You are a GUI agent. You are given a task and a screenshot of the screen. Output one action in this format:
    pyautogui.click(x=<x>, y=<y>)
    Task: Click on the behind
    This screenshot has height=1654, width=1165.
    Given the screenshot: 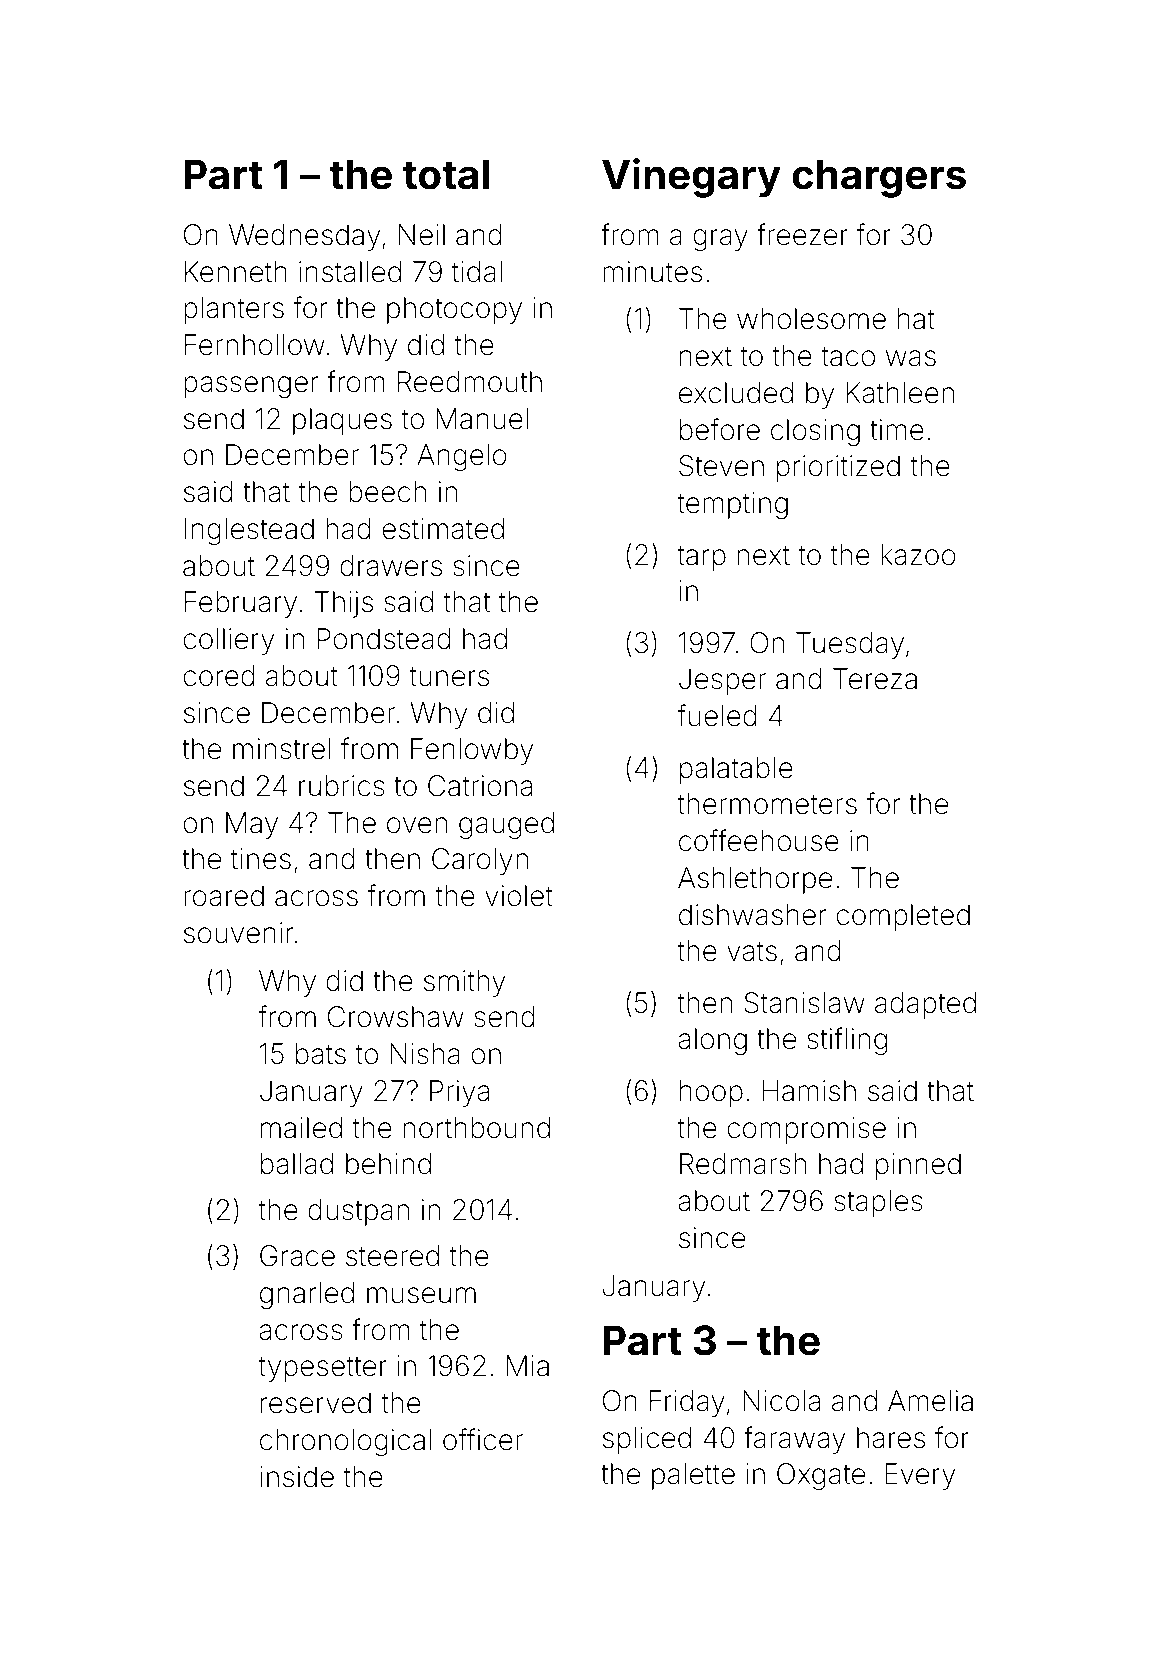 What is the action you would take?
    pyautogui.click(x=388, y=1164)
